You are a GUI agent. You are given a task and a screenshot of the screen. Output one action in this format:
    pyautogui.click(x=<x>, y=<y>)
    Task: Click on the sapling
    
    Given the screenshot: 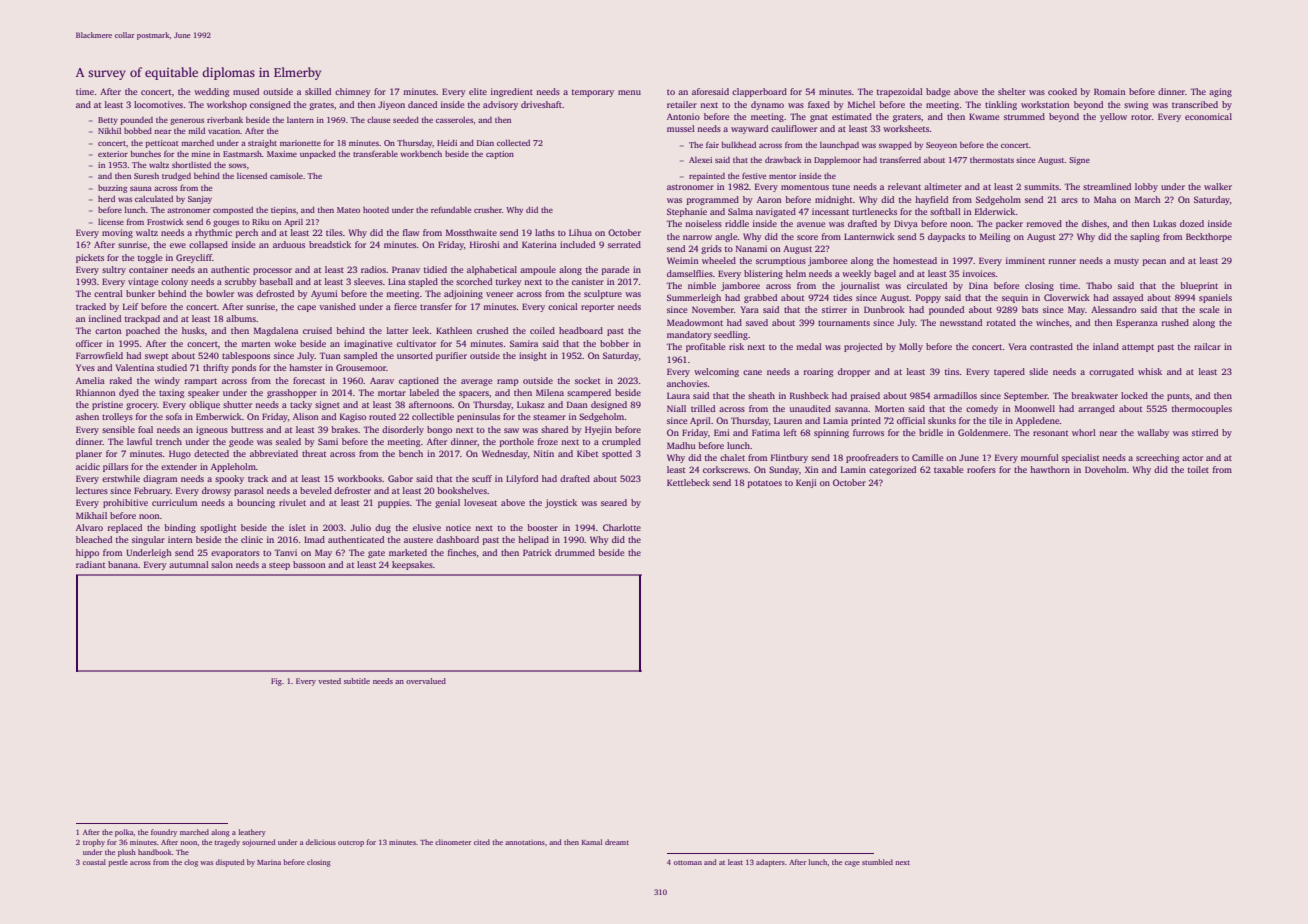 What is the action you would take?
    pyautogui.click(x=1145, y=237)
